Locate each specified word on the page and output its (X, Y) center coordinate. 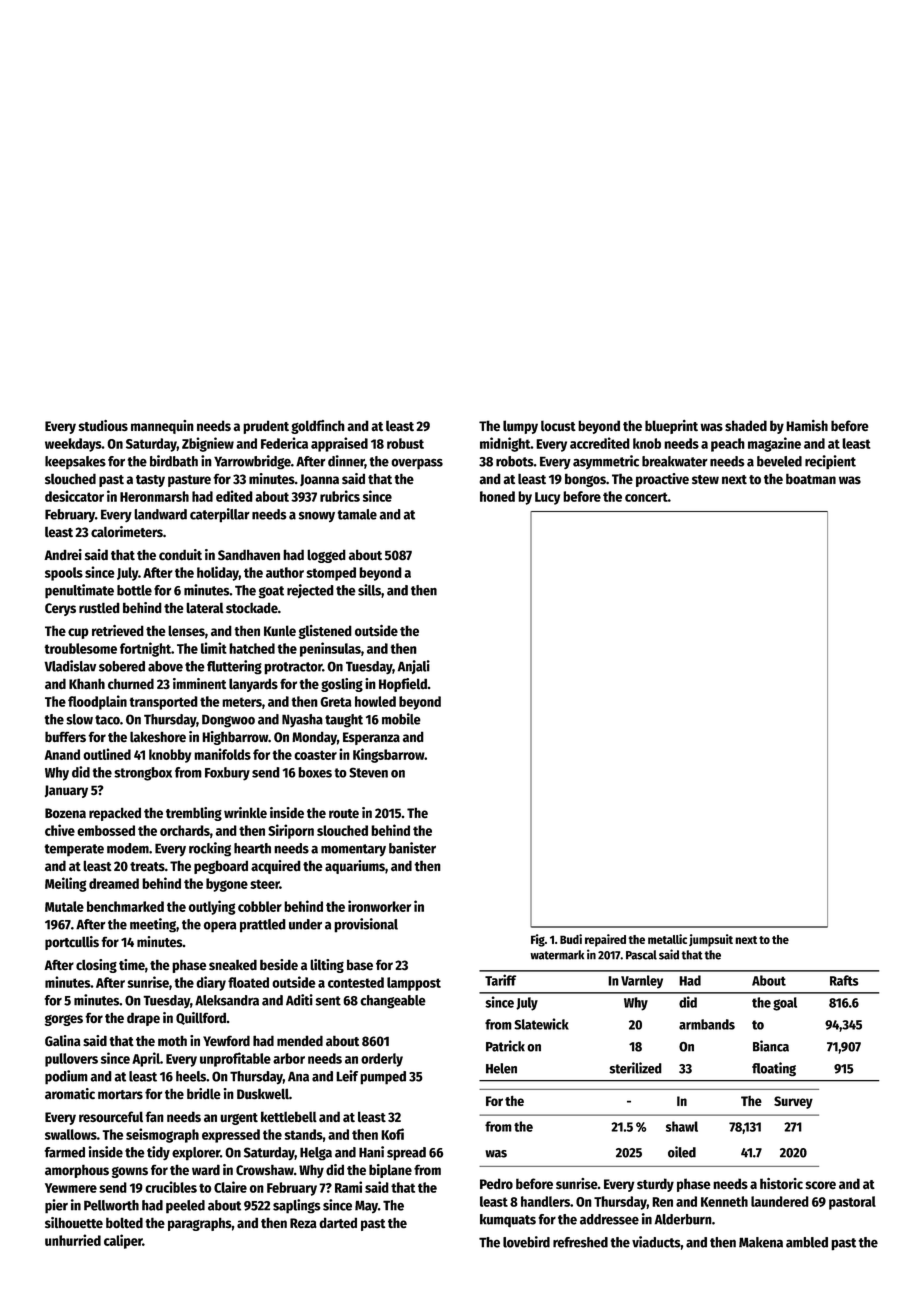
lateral (205, 608)
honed (497, 496)
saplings (296, 1206)
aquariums (355, 867)
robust (405, 443)
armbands (707, 1024)
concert (646, 497)
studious (103, 426)
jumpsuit (711, 940)
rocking (210, 849)
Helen (501, 1068)
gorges (64, 1020)
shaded (746, 425)
